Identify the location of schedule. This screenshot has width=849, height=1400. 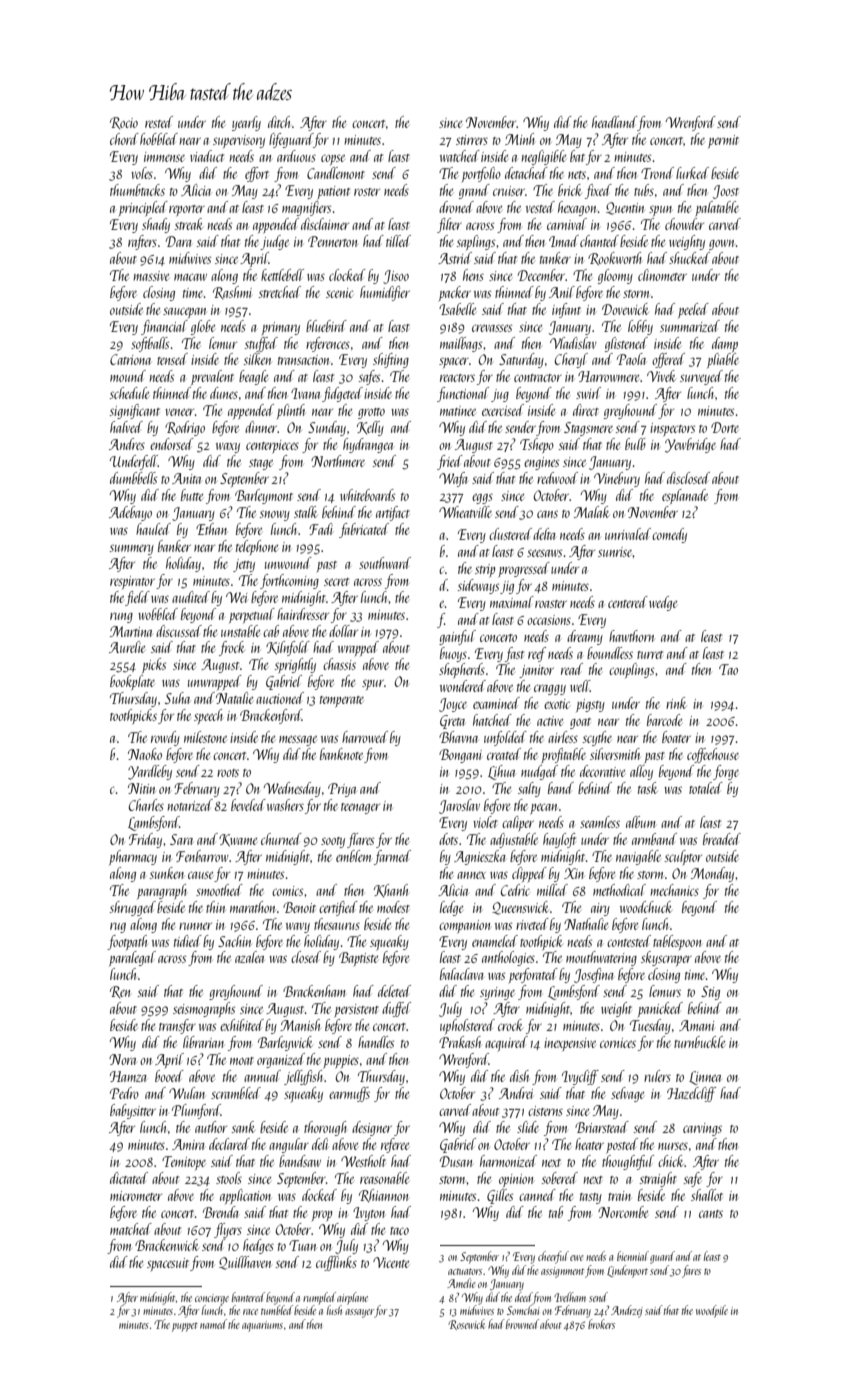
(129, 393).
